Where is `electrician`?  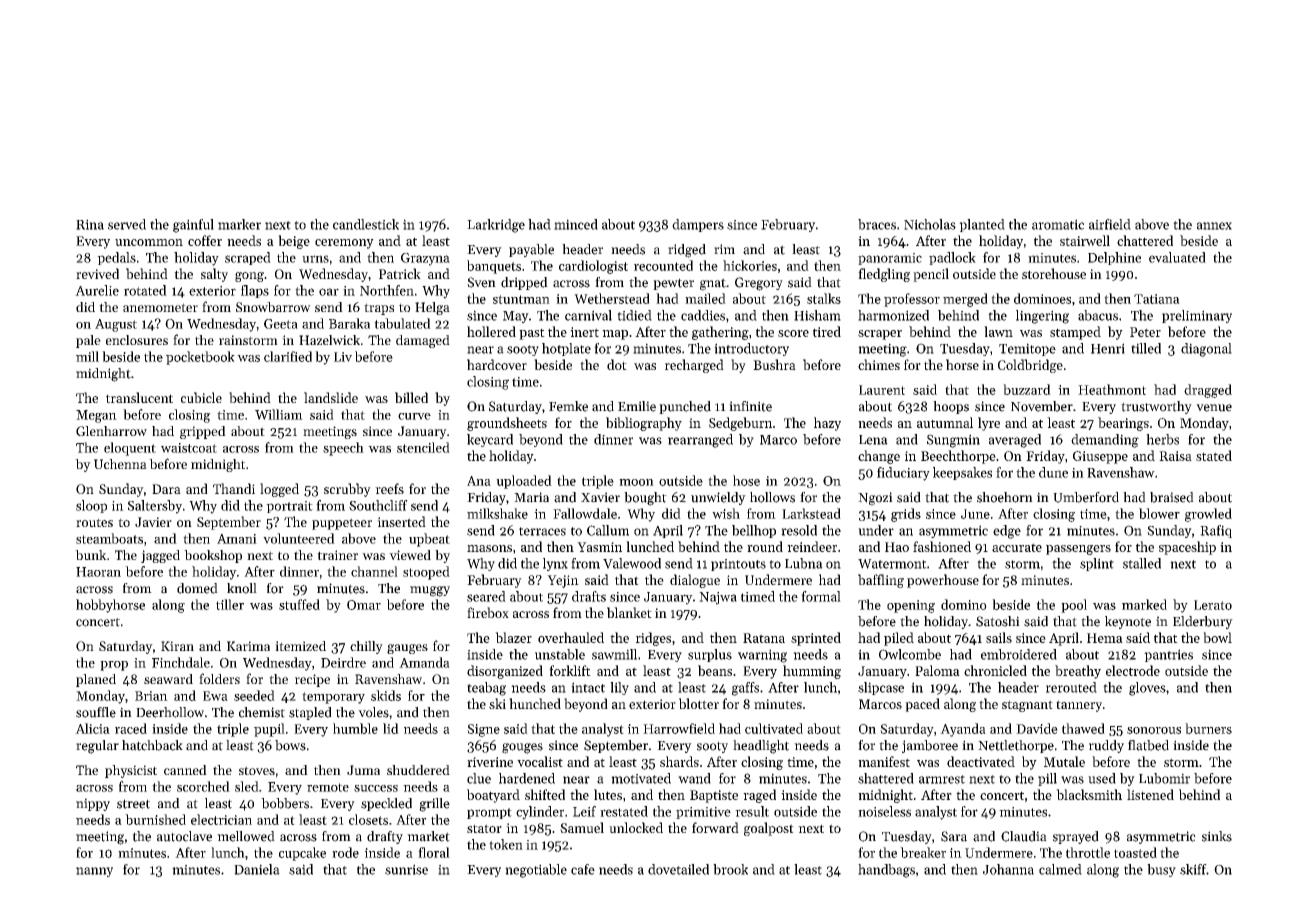
electrician is located at coordinates (221, 819).
